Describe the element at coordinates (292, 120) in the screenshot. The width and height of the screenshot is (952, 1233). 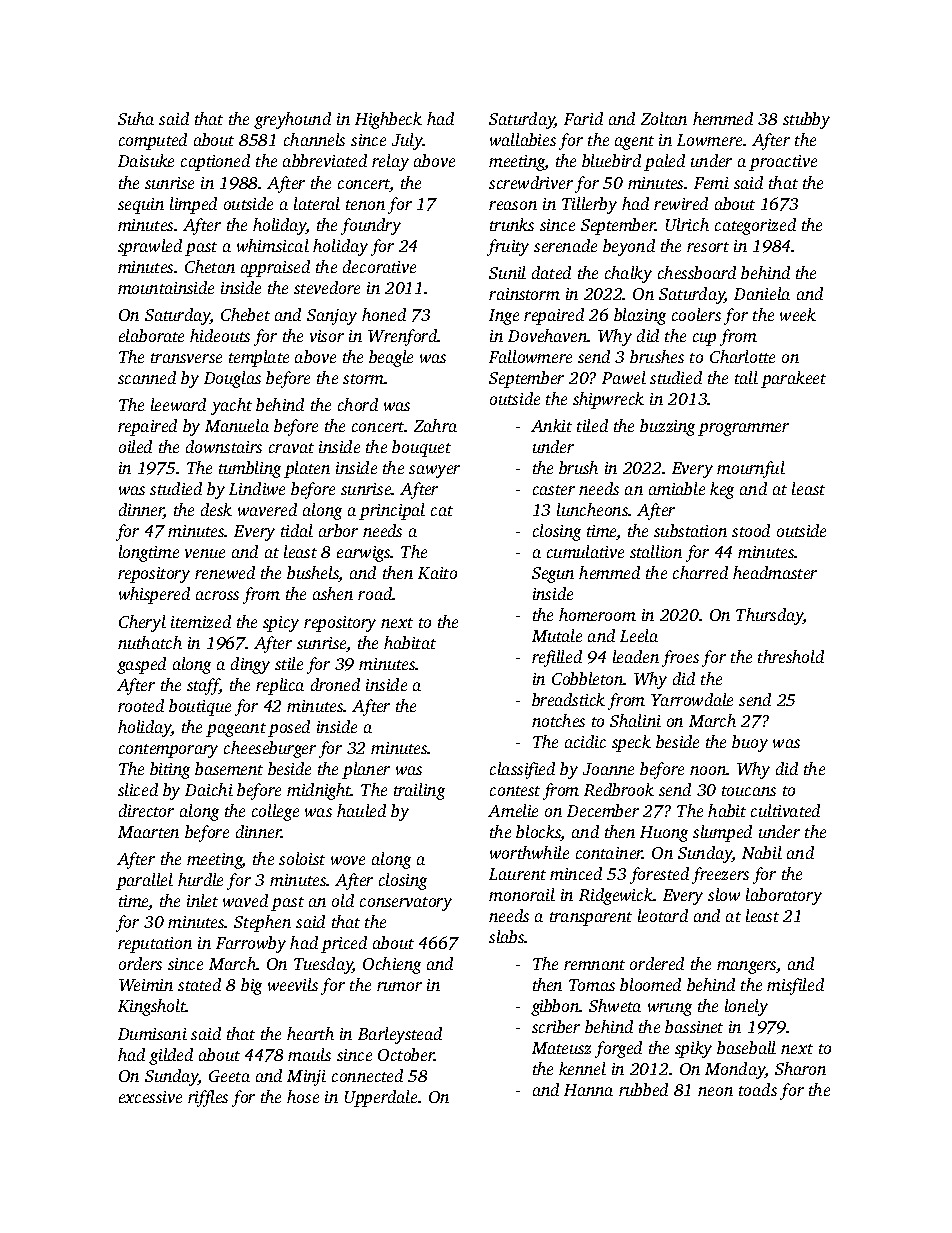
I see `greyhound` at that location.
